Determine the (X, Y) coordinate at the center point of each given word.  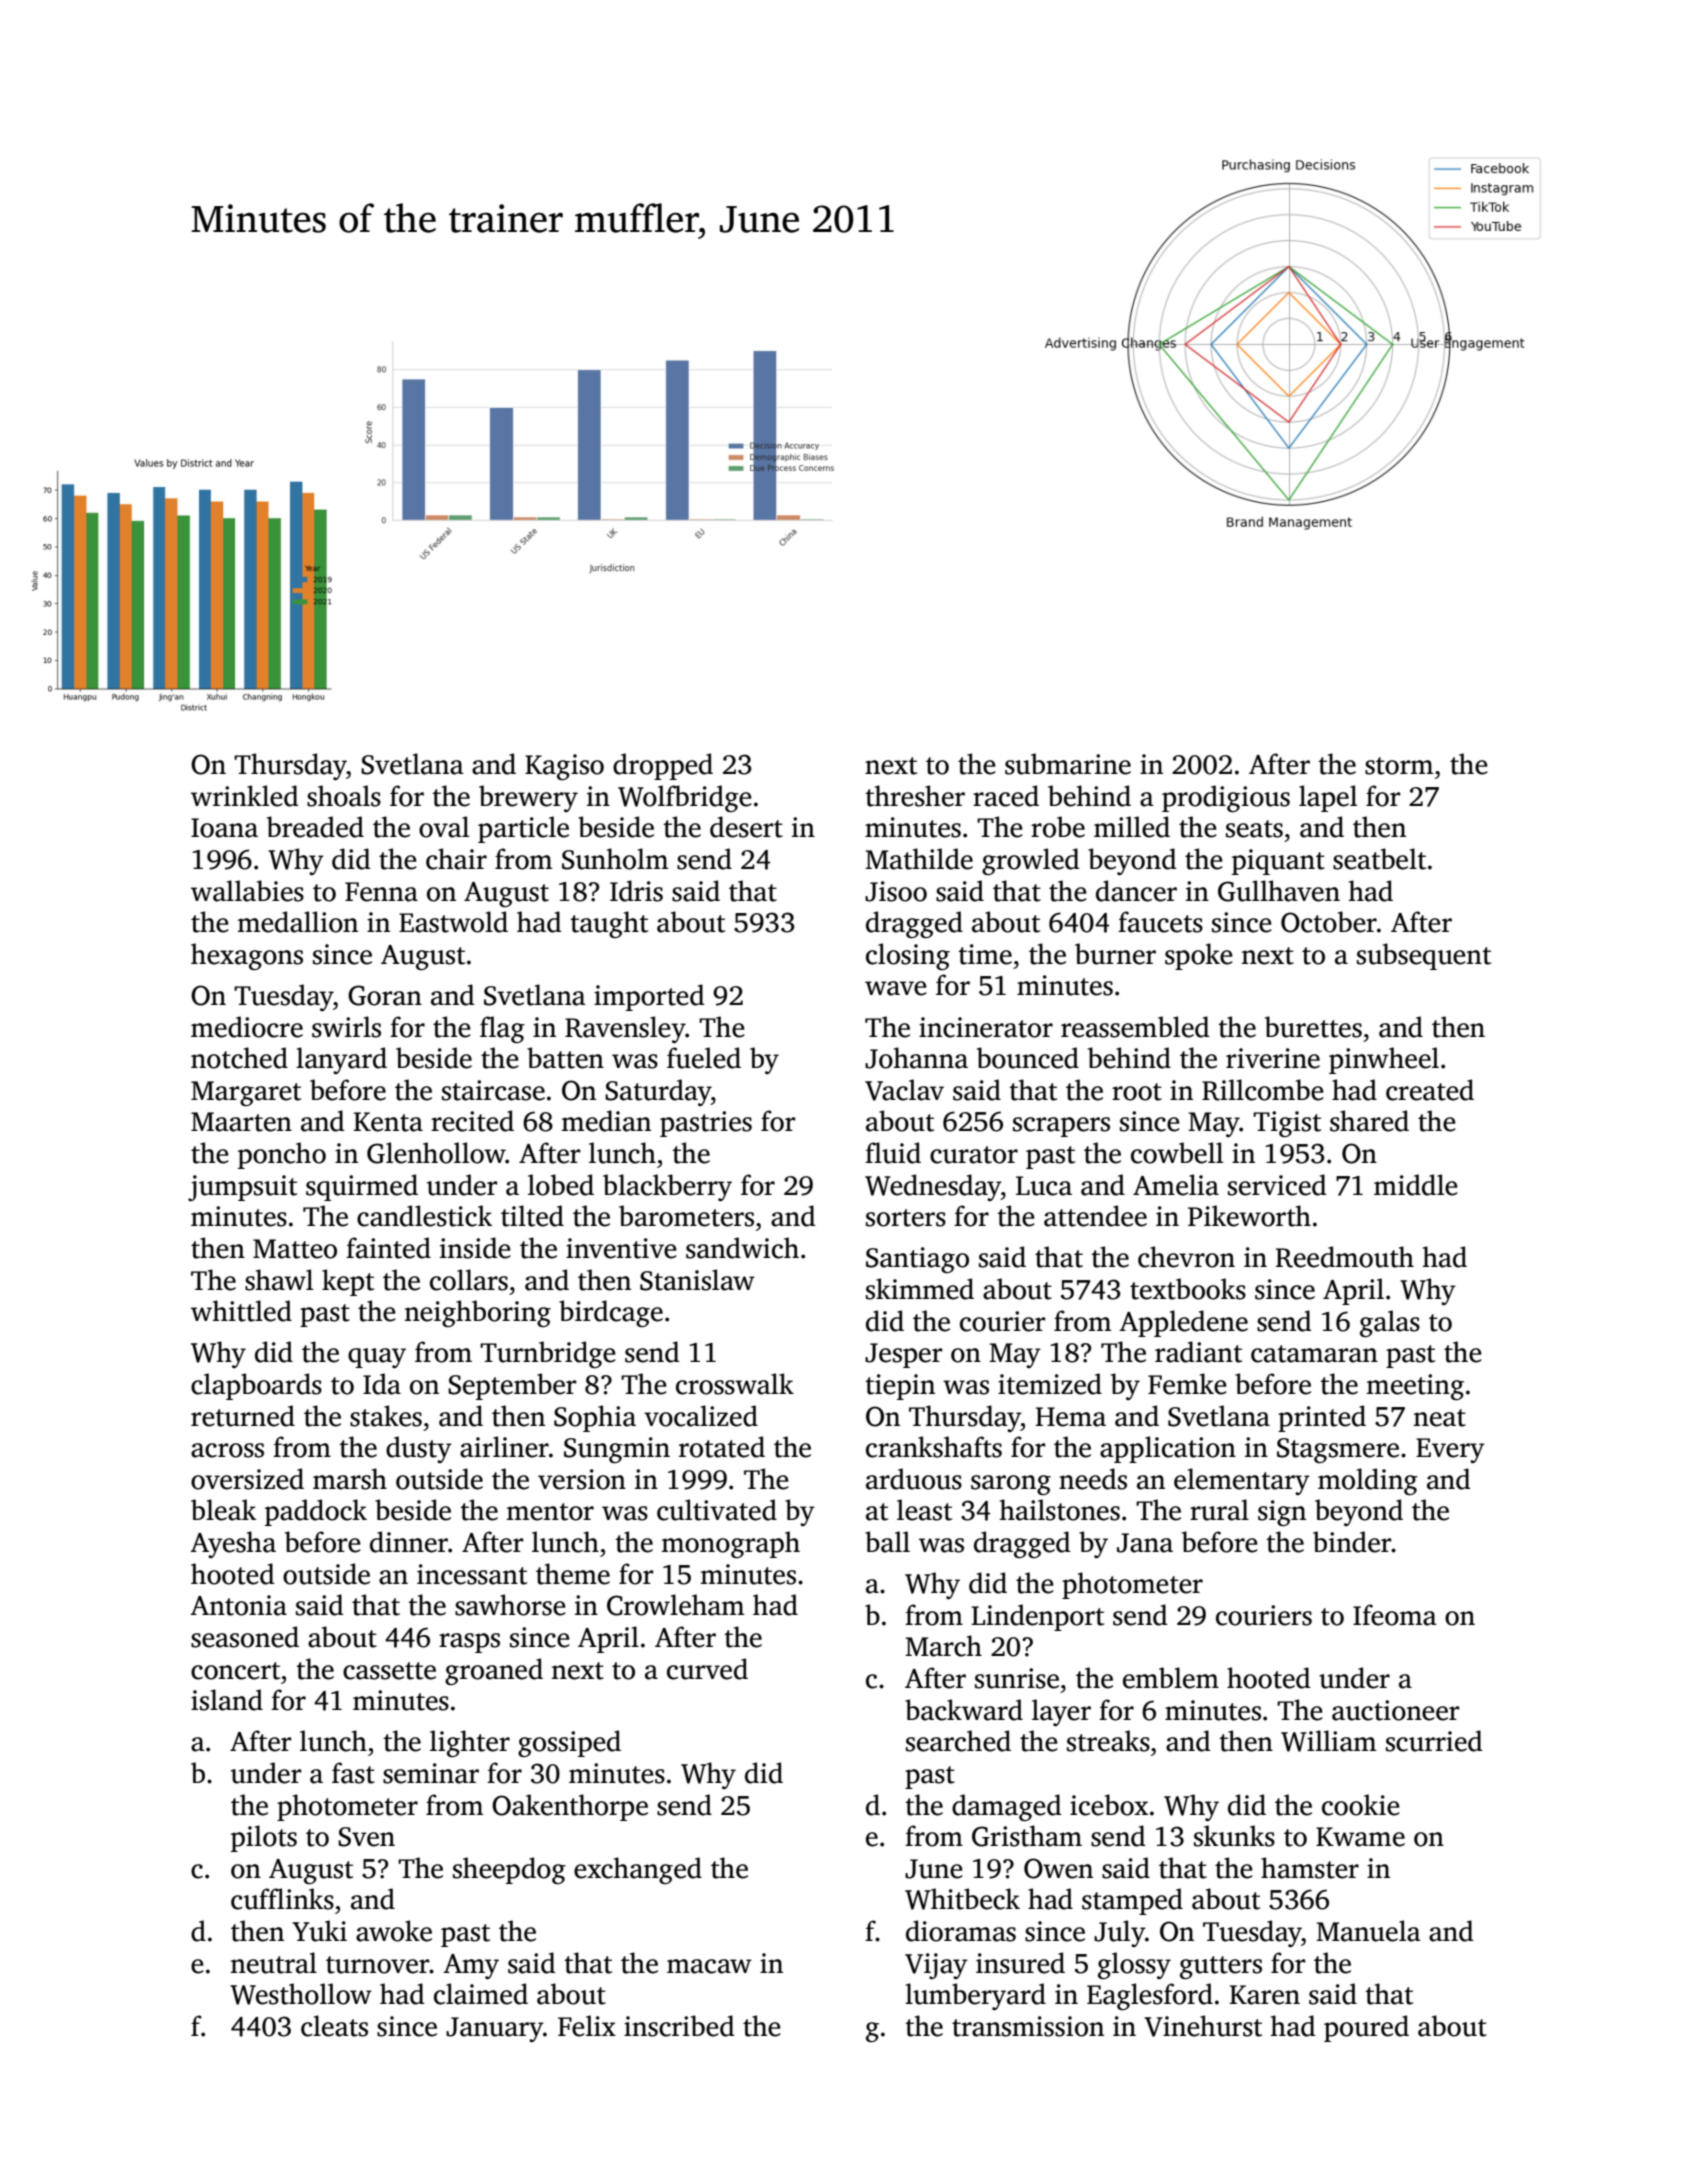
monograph (731, 1544)
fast (353, 1773)
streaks (1108, 1741)
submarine (1068, 764)
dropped (663, 766)
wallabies (247, 891)
